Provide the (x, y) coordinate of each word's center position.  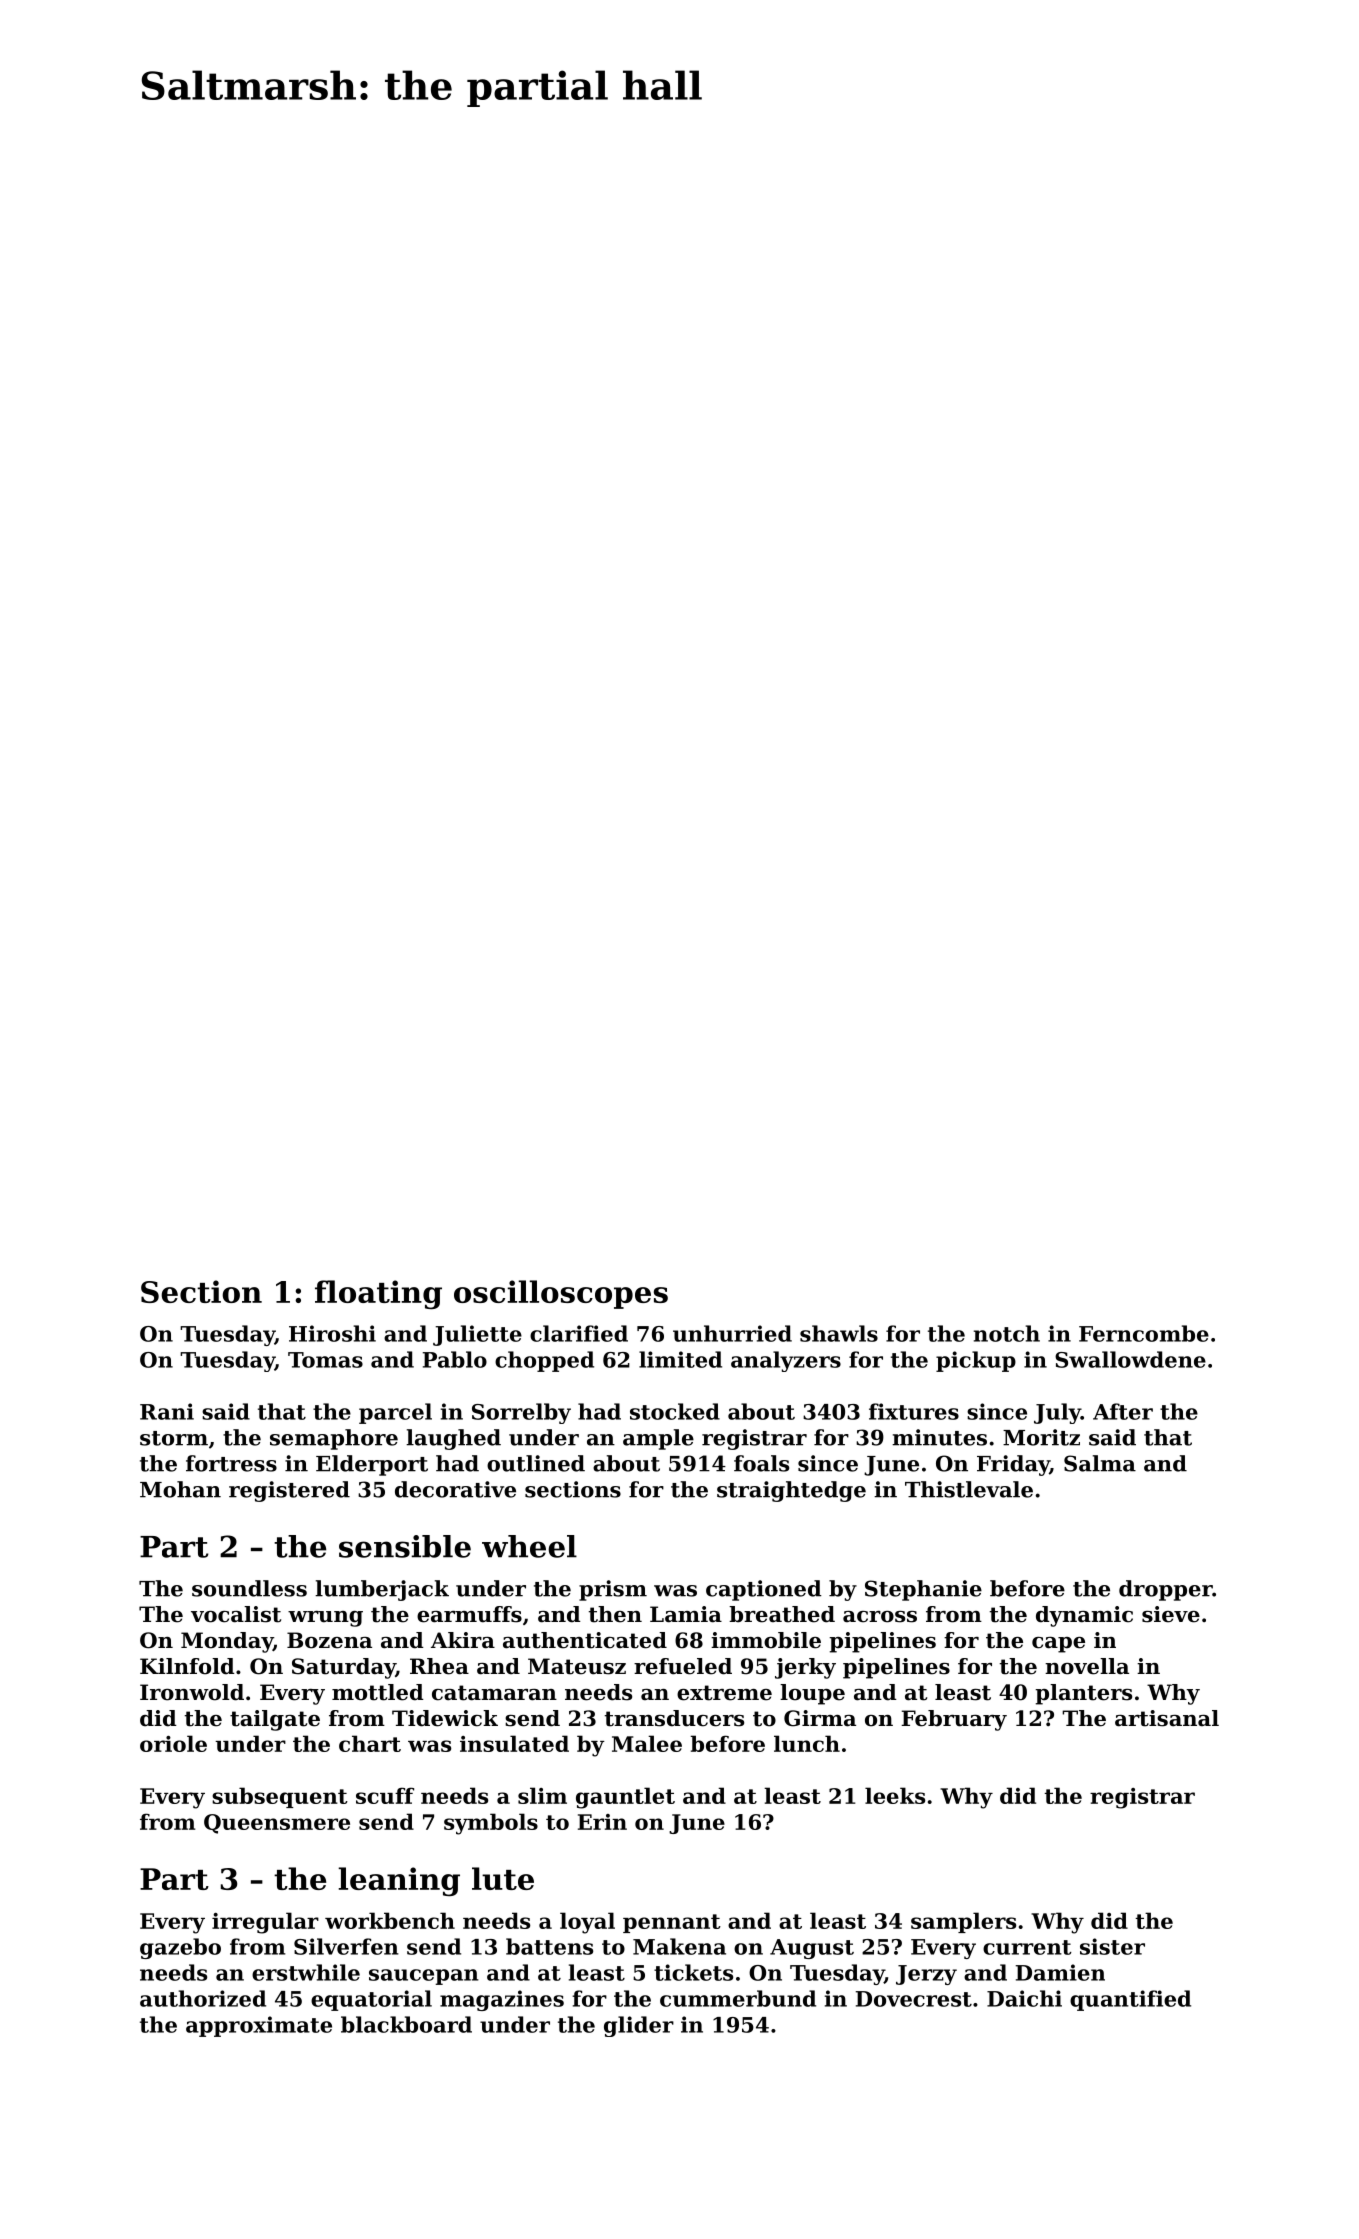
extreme (724, 1693)
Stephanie (923, 1590)
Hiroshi (332, 1333)
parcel (395, 1413)
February (954, 1720)
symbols (491, 1824)
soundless (249, 1588)
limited (680, 1359)
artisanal (1167, 1718)
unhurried (732, 1333)
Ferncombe (1144, 1333)
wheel (529, 1546)
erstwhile (306, 1972)
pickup (976, 1361)
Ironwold (192, 1692)
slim (542, 1795)
